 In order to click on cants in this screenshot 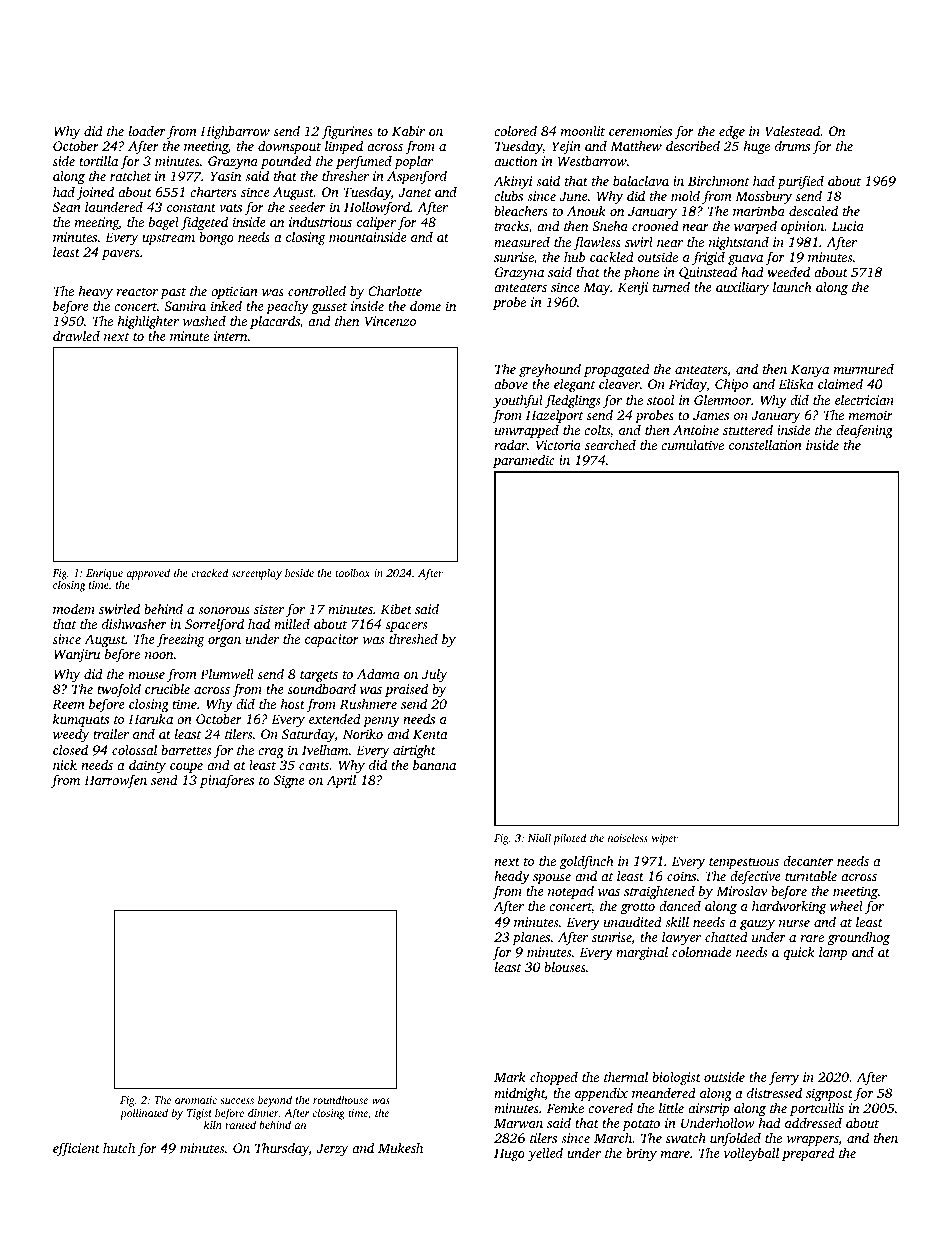, I will do `click(314, 766)`.
